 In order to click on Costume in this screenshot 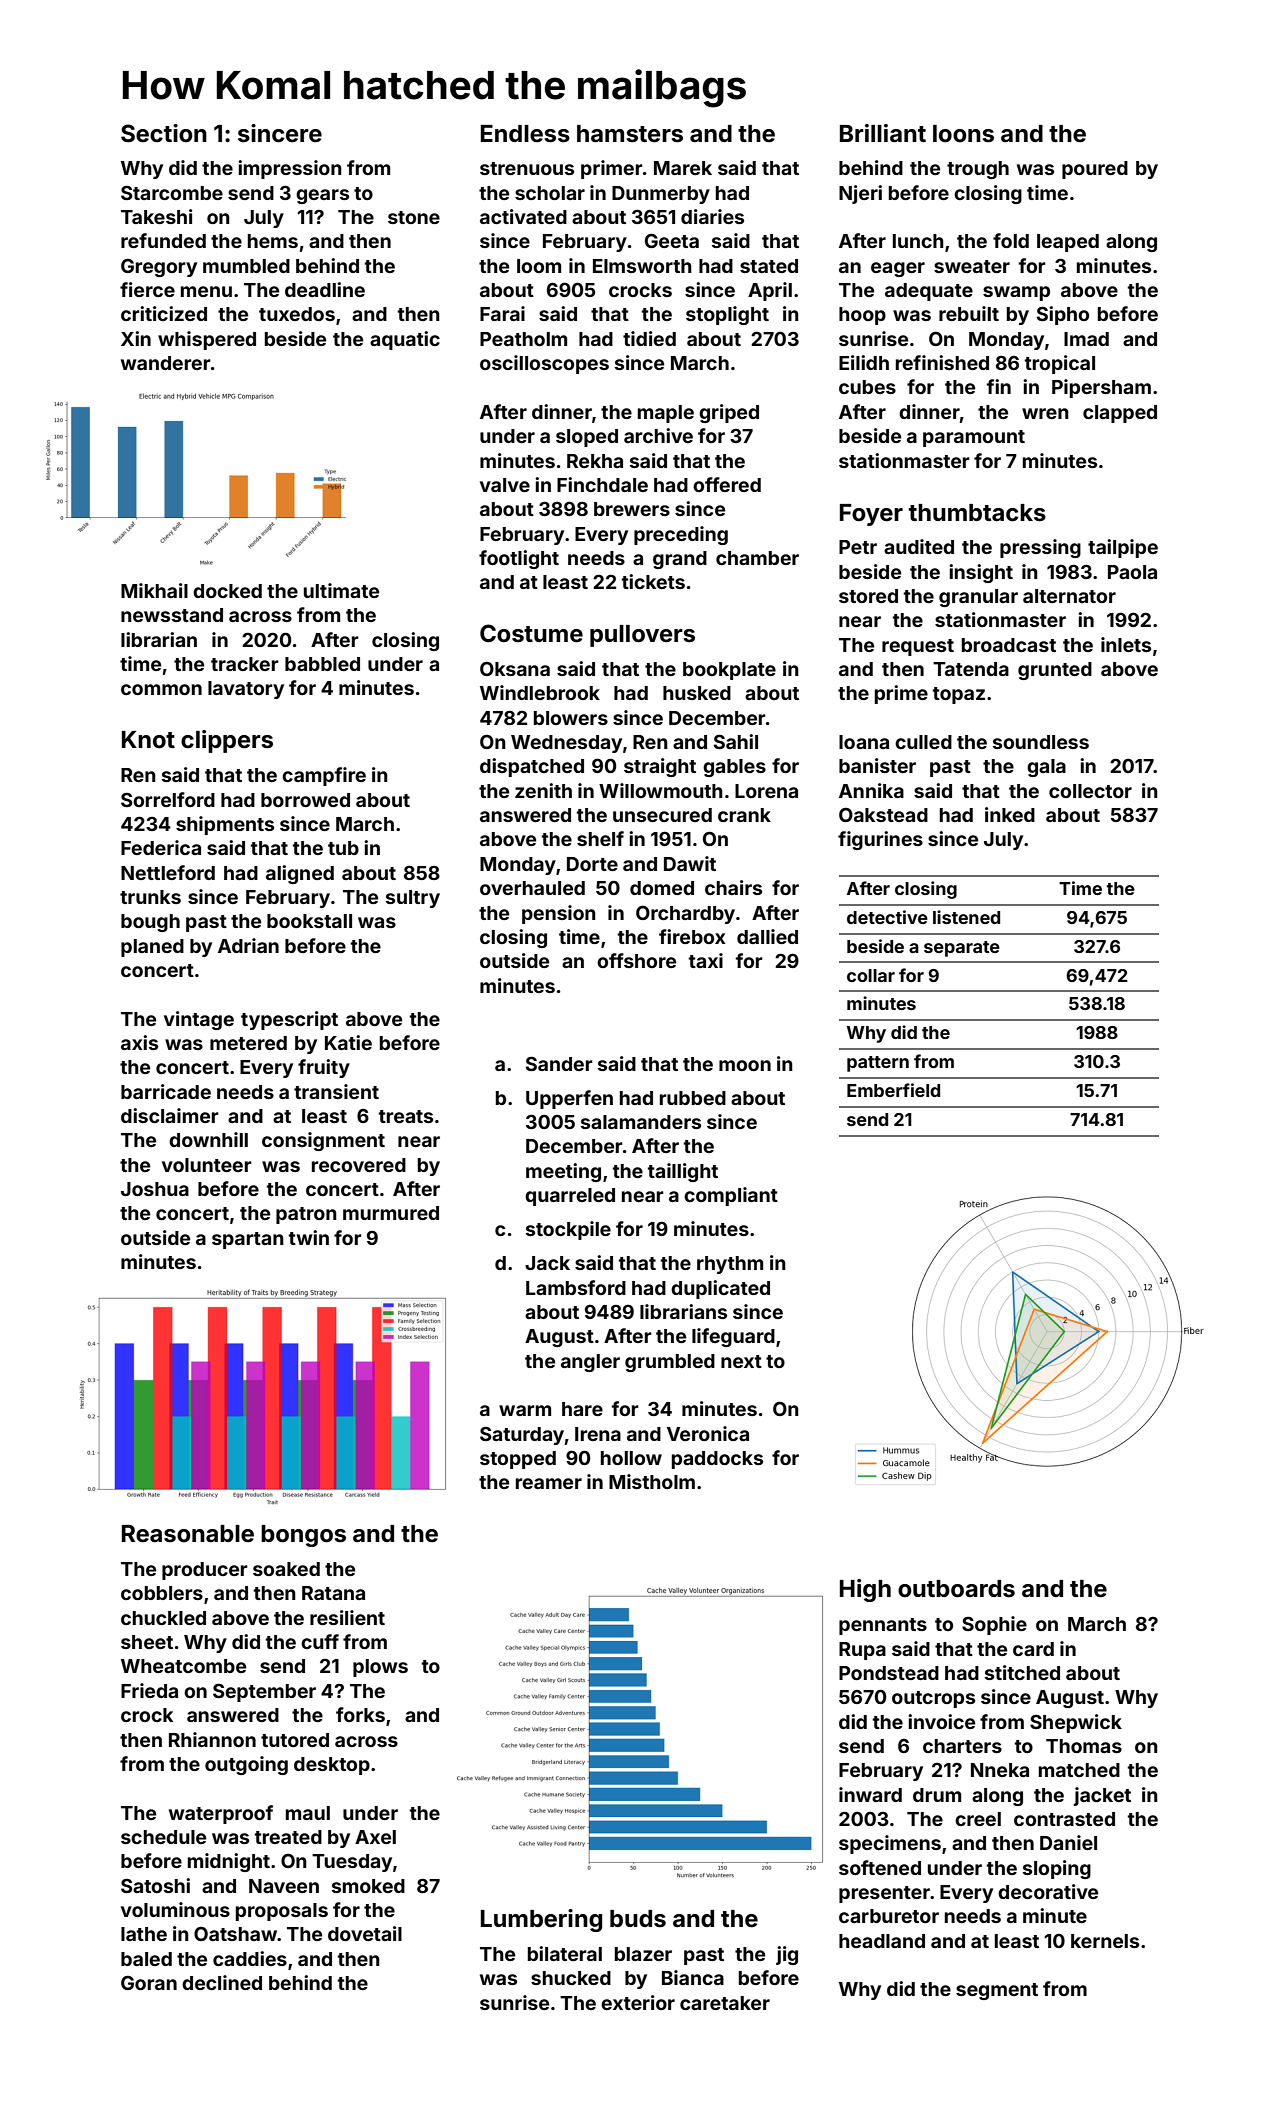, I will do `click(531, 633)`.
